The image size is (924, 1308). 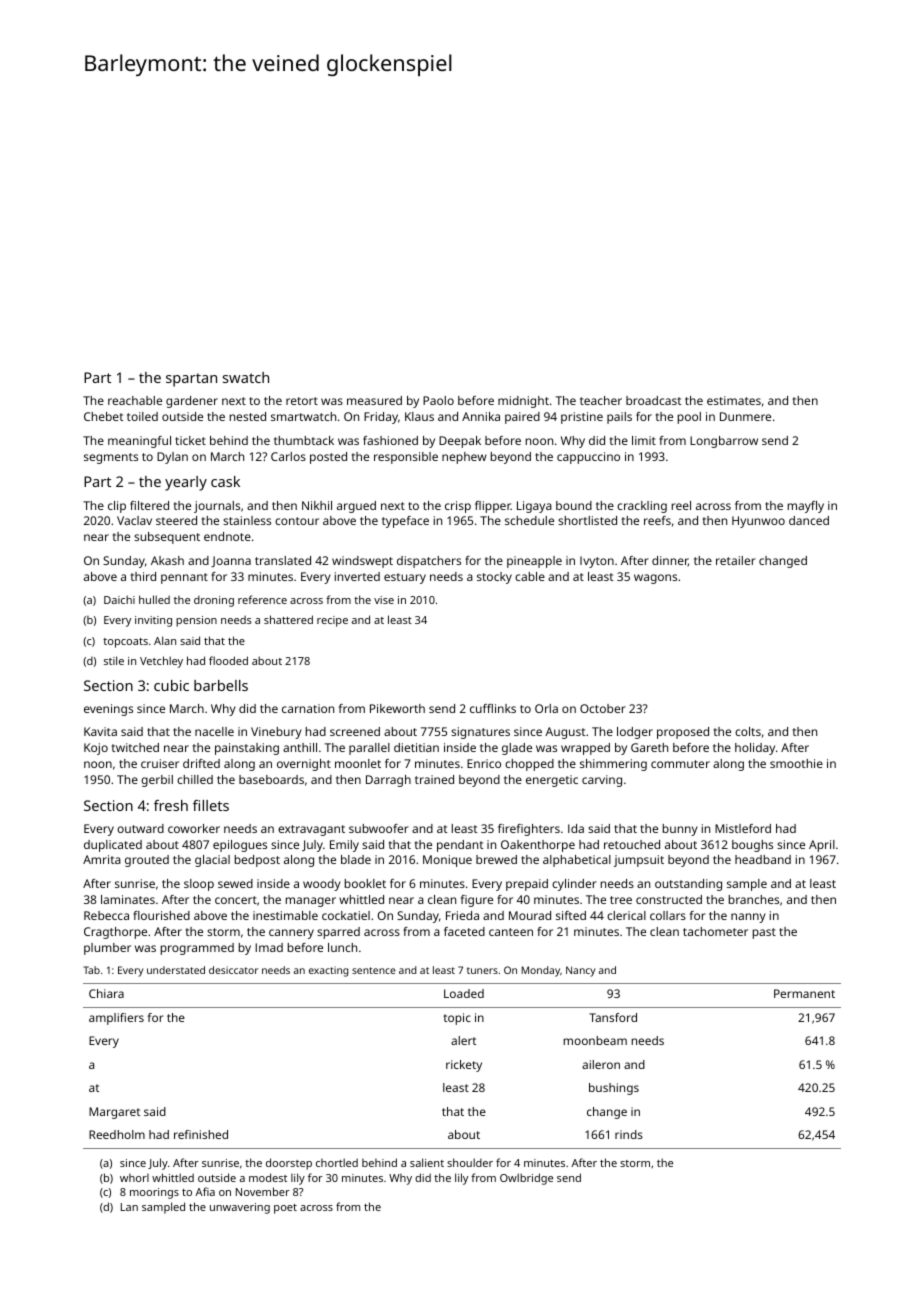 I want to click on epilogues, so click(x=240, y=846).
